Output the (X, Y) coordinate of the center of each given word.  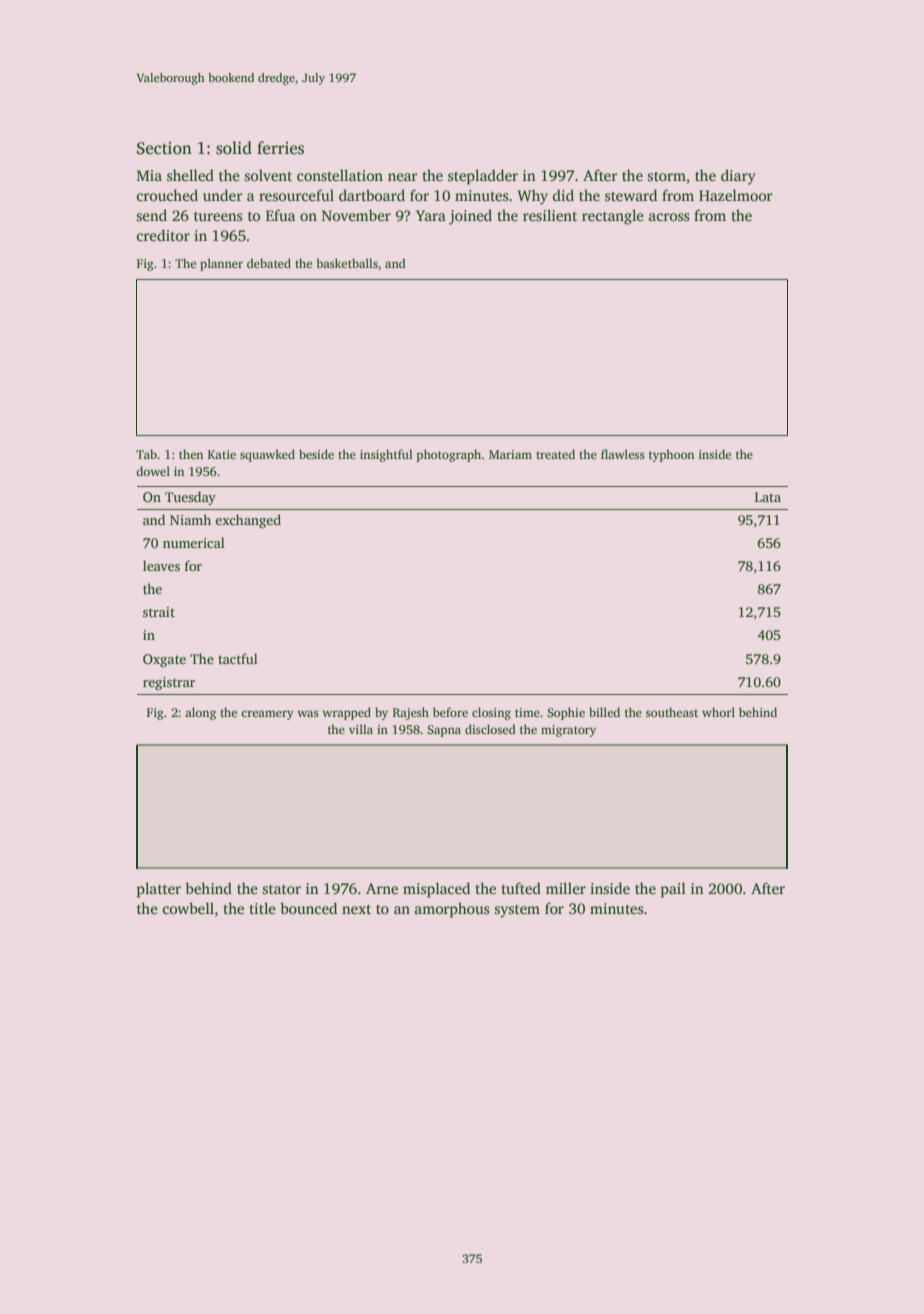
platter (159, 890)
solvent (268, 175)
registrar (169, 683)
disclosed (490, 729)
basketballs (347, 263)
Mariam (510, 454)
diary (738, 177)
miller (566, 888)
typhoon (671, 455)
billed (604, 712)
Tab (146, 454)
